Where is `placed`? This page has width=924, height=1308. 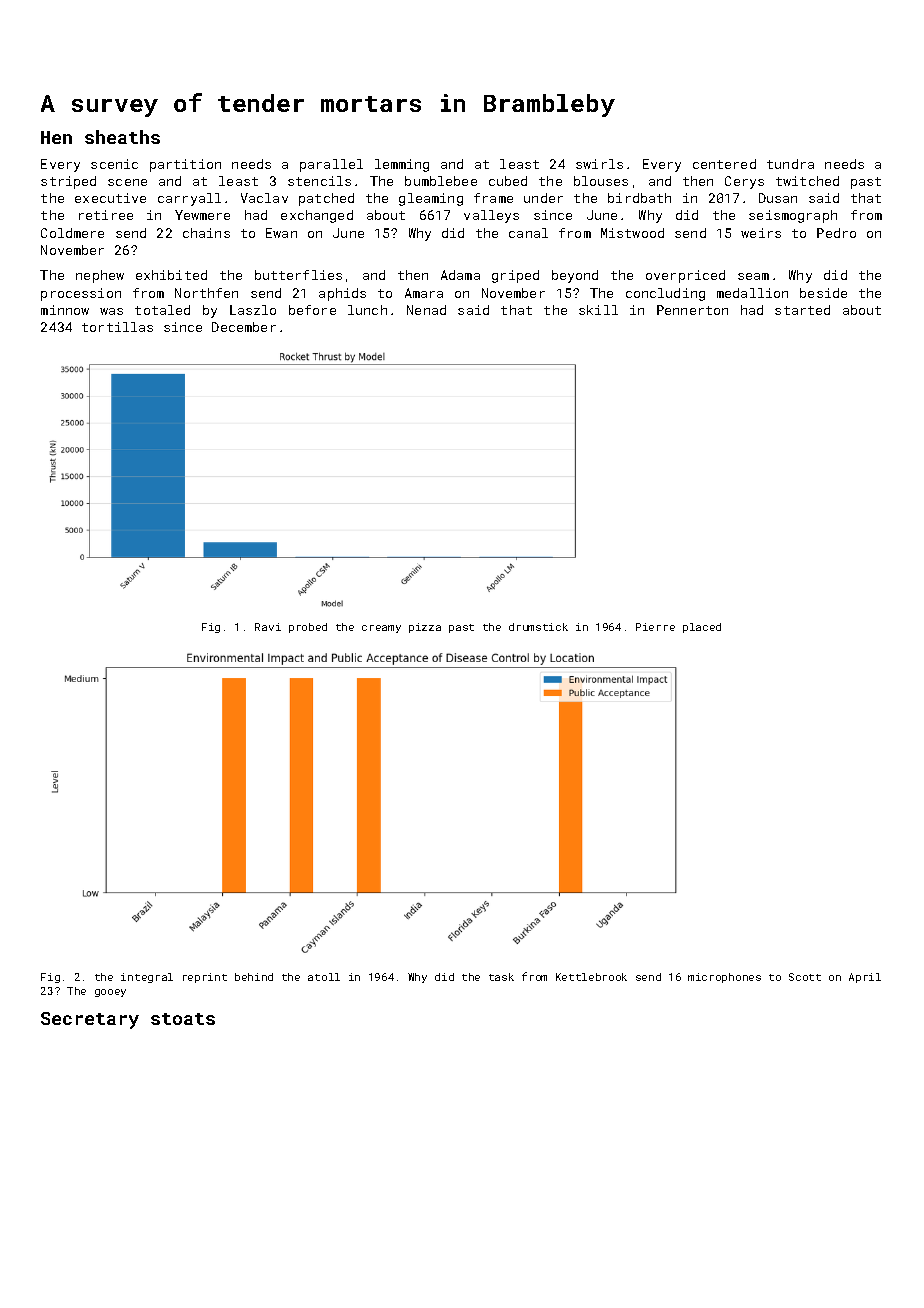
placed is located at coordinates (702, 628).
